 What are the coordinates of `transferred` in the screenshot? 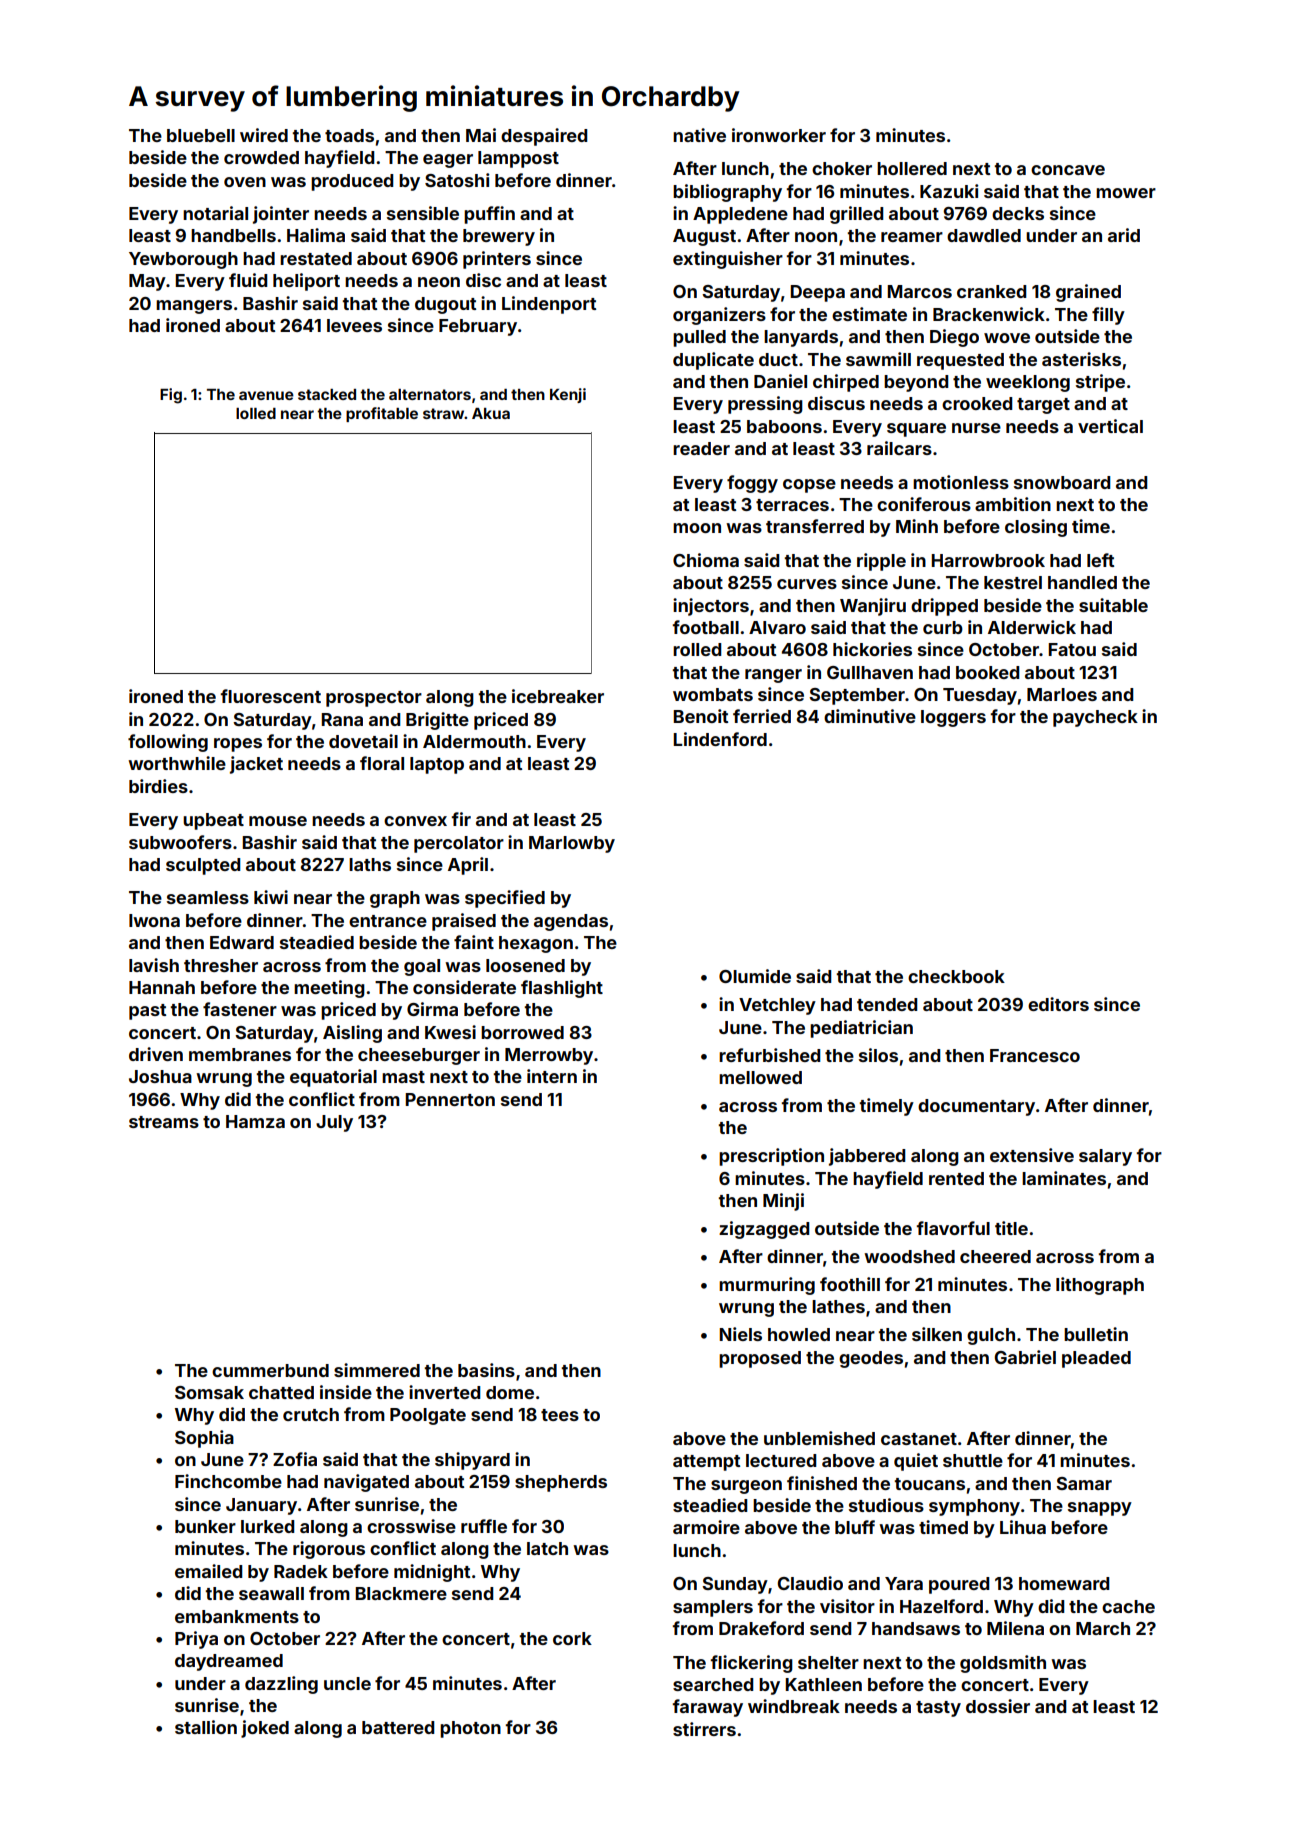 It's located at (815, 526).
